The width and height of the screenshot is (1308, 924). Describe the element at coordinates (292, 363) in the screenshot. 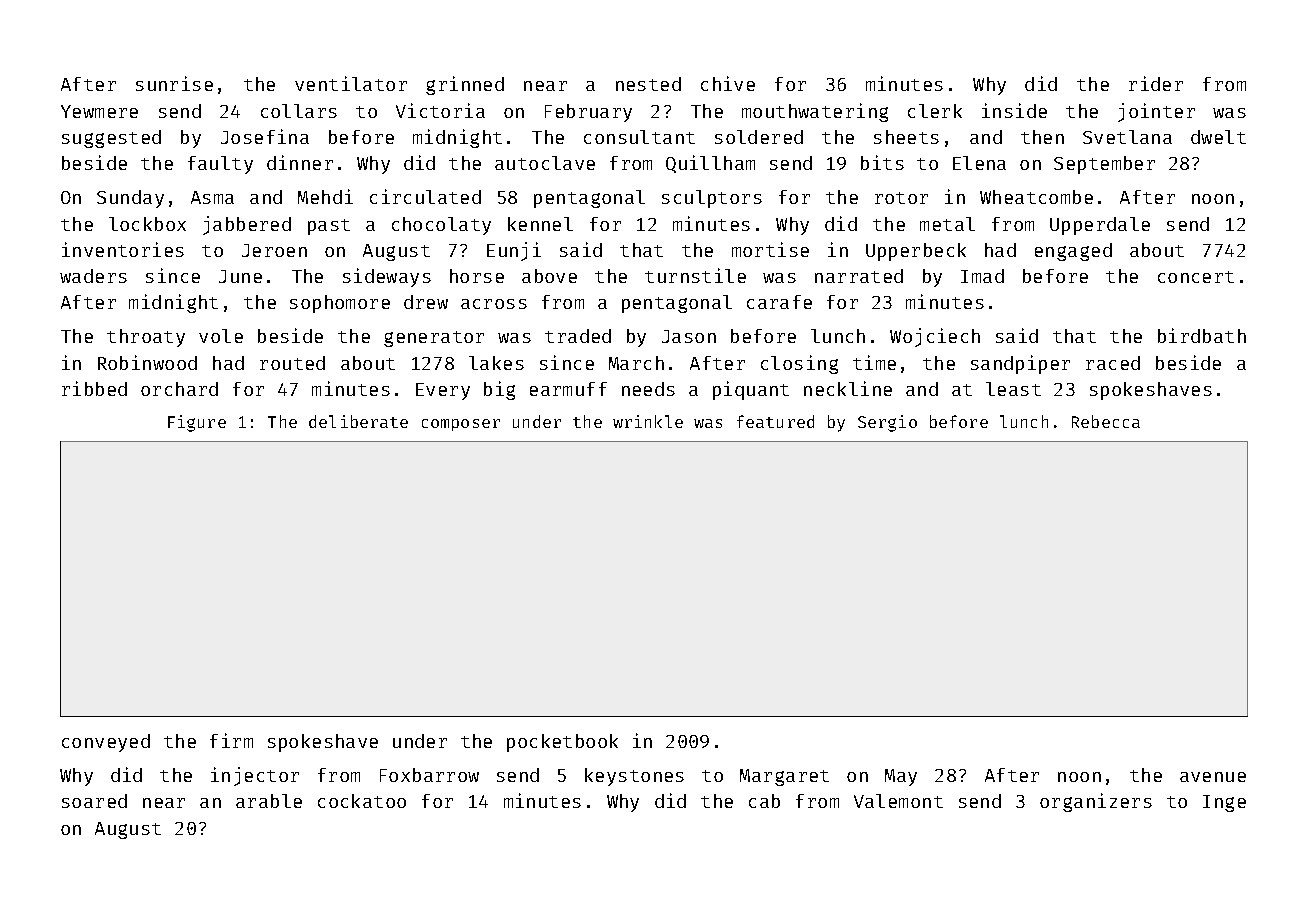

I see `routed` at that location.
